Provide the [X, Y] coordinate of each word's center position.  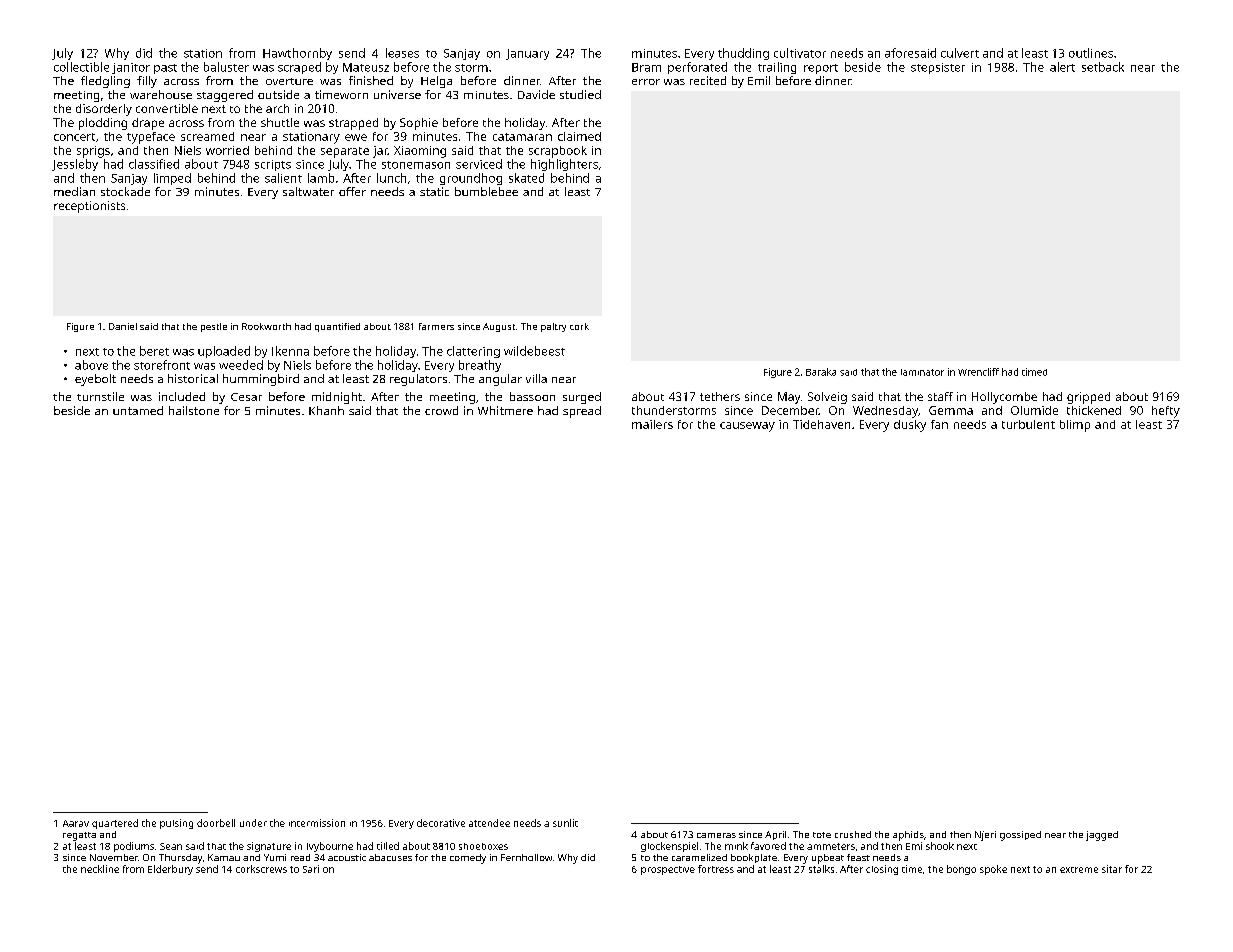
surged [582, 398]
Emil [759, 80]
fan [939, 424]
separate [345, 152]
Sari [311, 869]
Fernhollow [526, 857]
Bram [646, 67]
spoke [993, 870]
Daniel [123, 326]
